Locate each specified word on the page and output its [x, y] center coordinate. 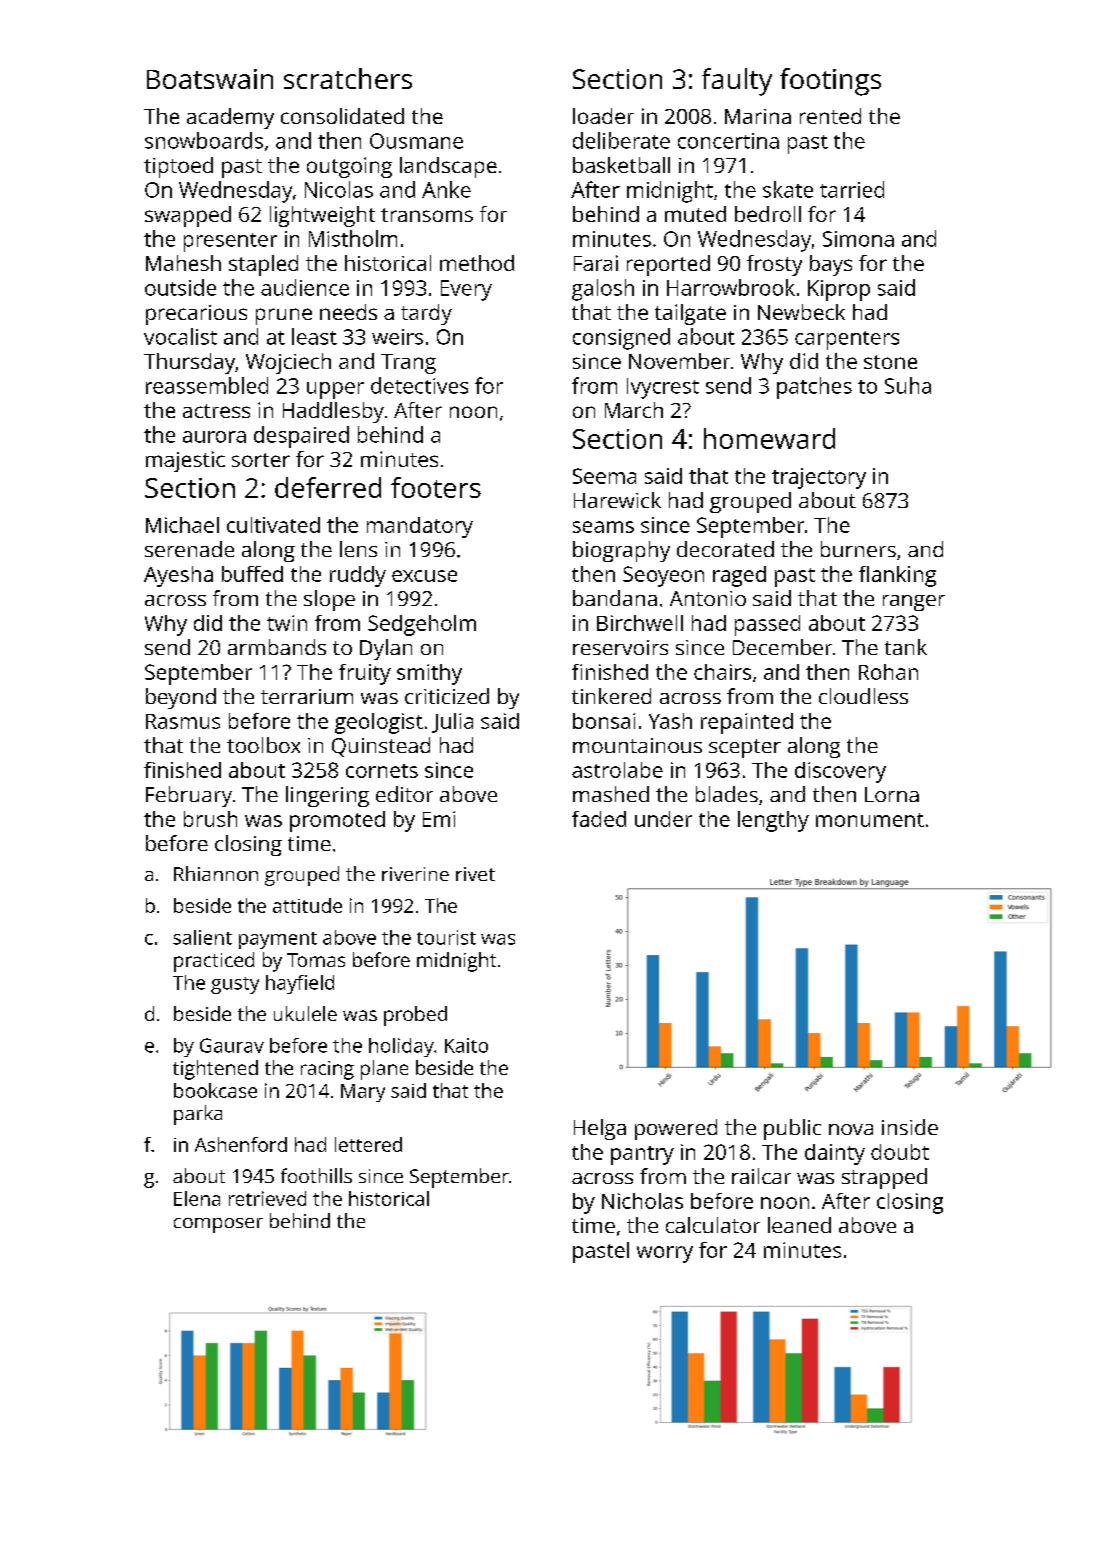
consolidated [342, 116]
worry [665, 1254]
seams [603, 527]
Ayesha [178, 576]
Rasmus [183, 721]
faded [599, 819]
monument [870, 820]
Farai [596, 263]
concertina [728, 141]
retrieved [267, 1198]
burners [858, 549]
